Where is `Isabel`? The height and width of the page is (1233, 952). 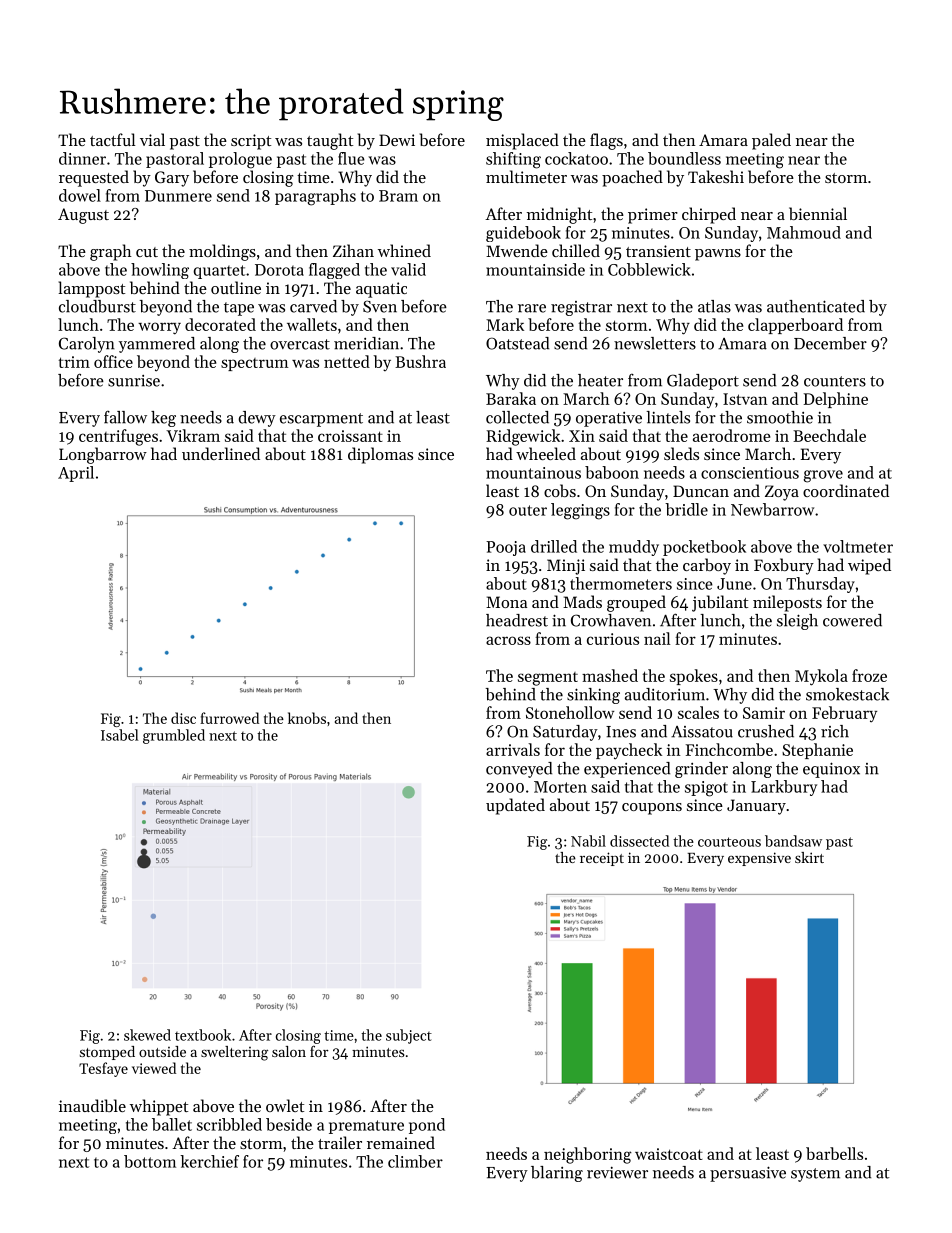 Isabel is located at coordinates (119, 735).
